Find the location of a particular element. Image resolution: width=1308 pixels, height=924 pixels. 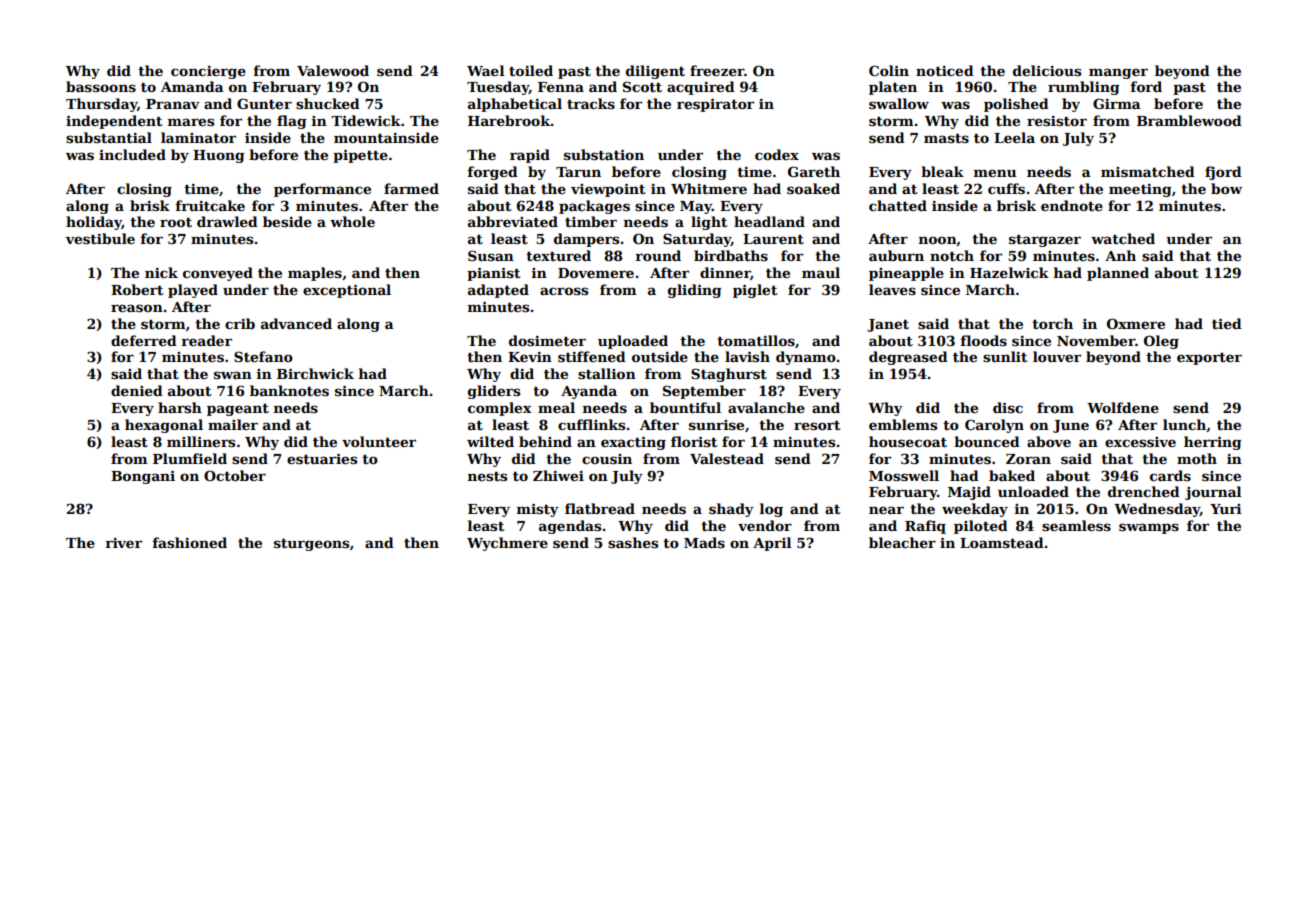

Stefano is located at coordinates (263, 356).
